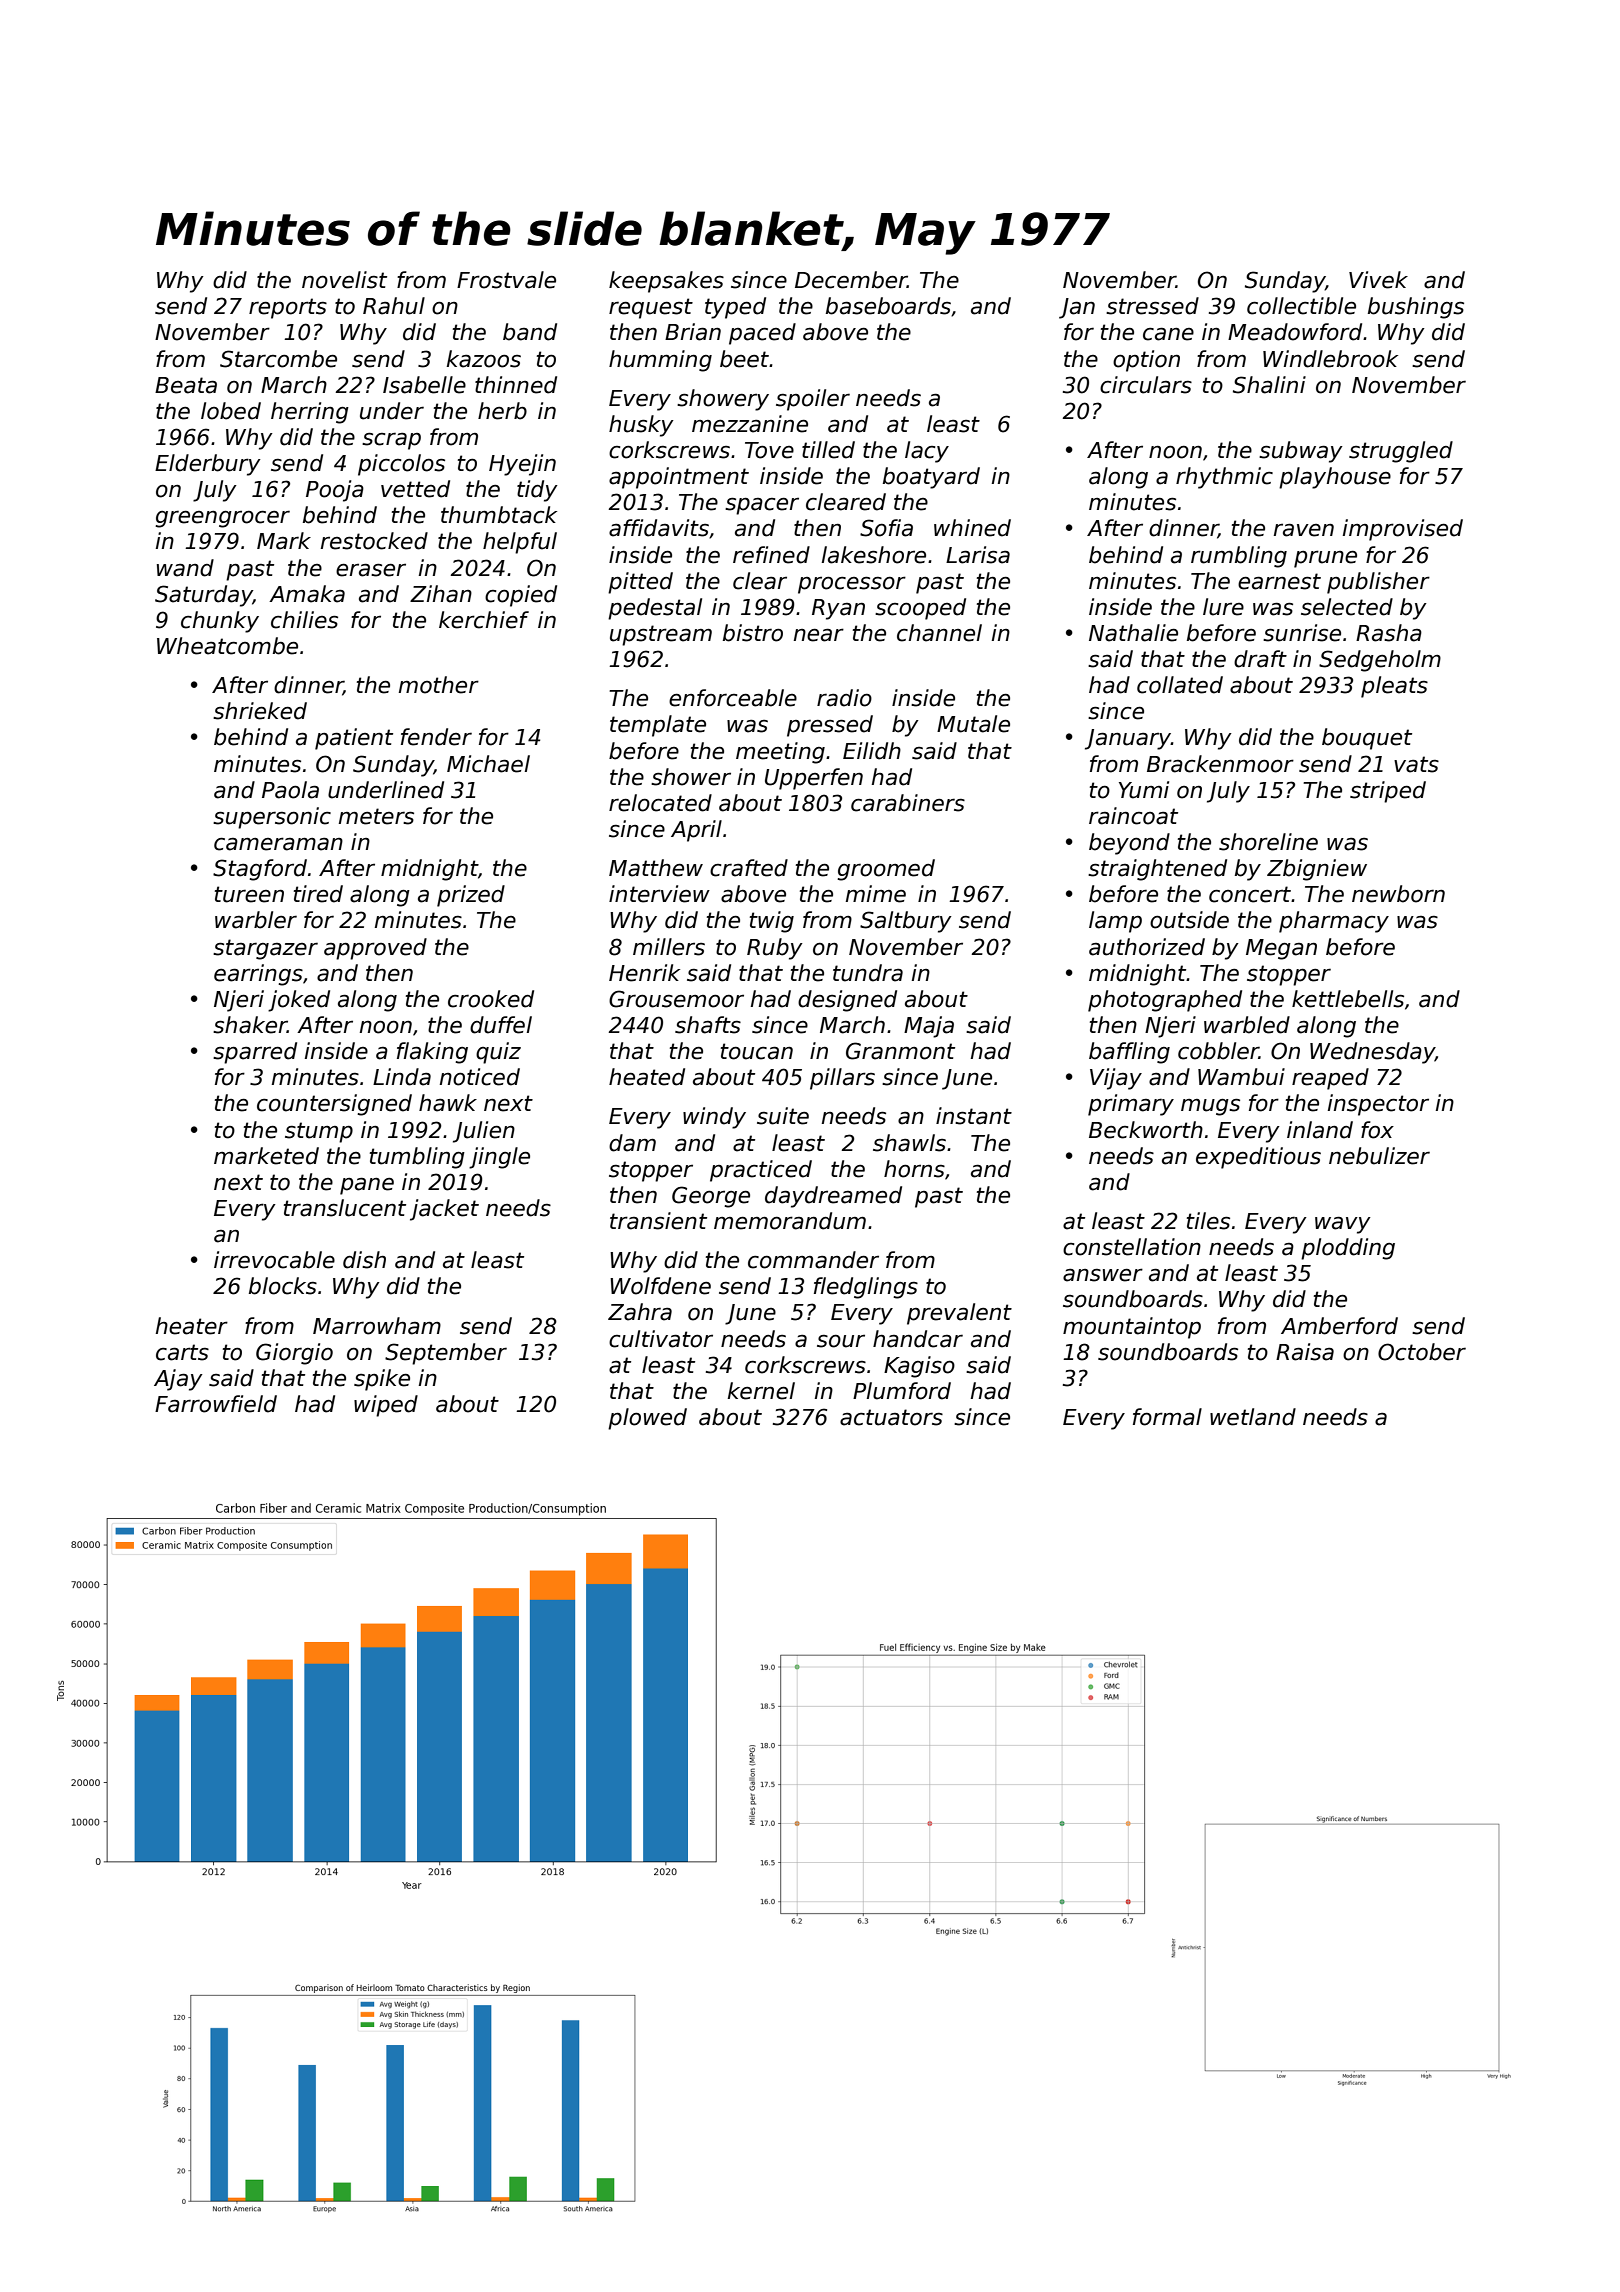  I want to click on meters, so click(376, 816).
